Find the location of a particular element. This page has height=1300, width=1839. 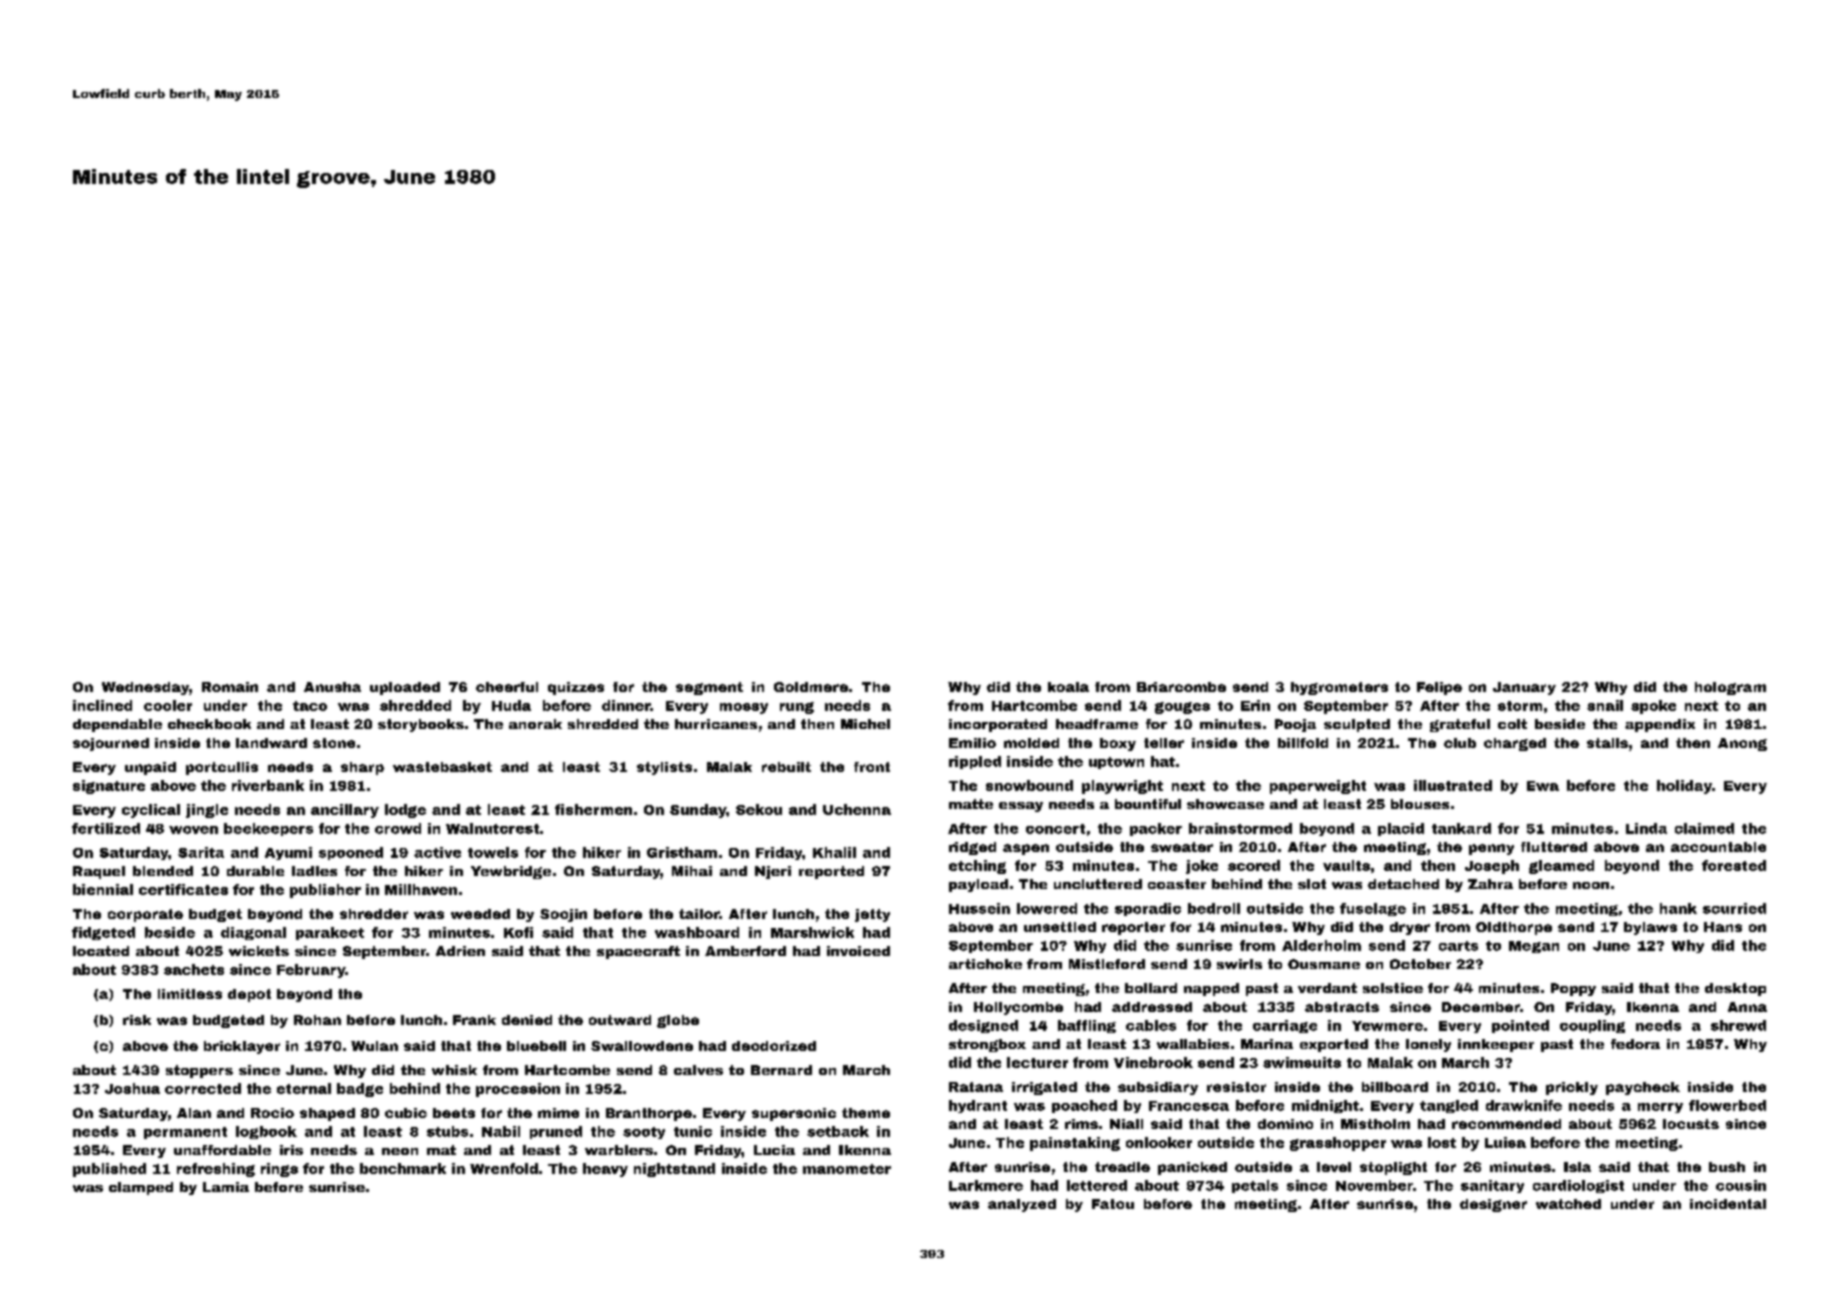

riverbank is located at coordinates (268, 785).
